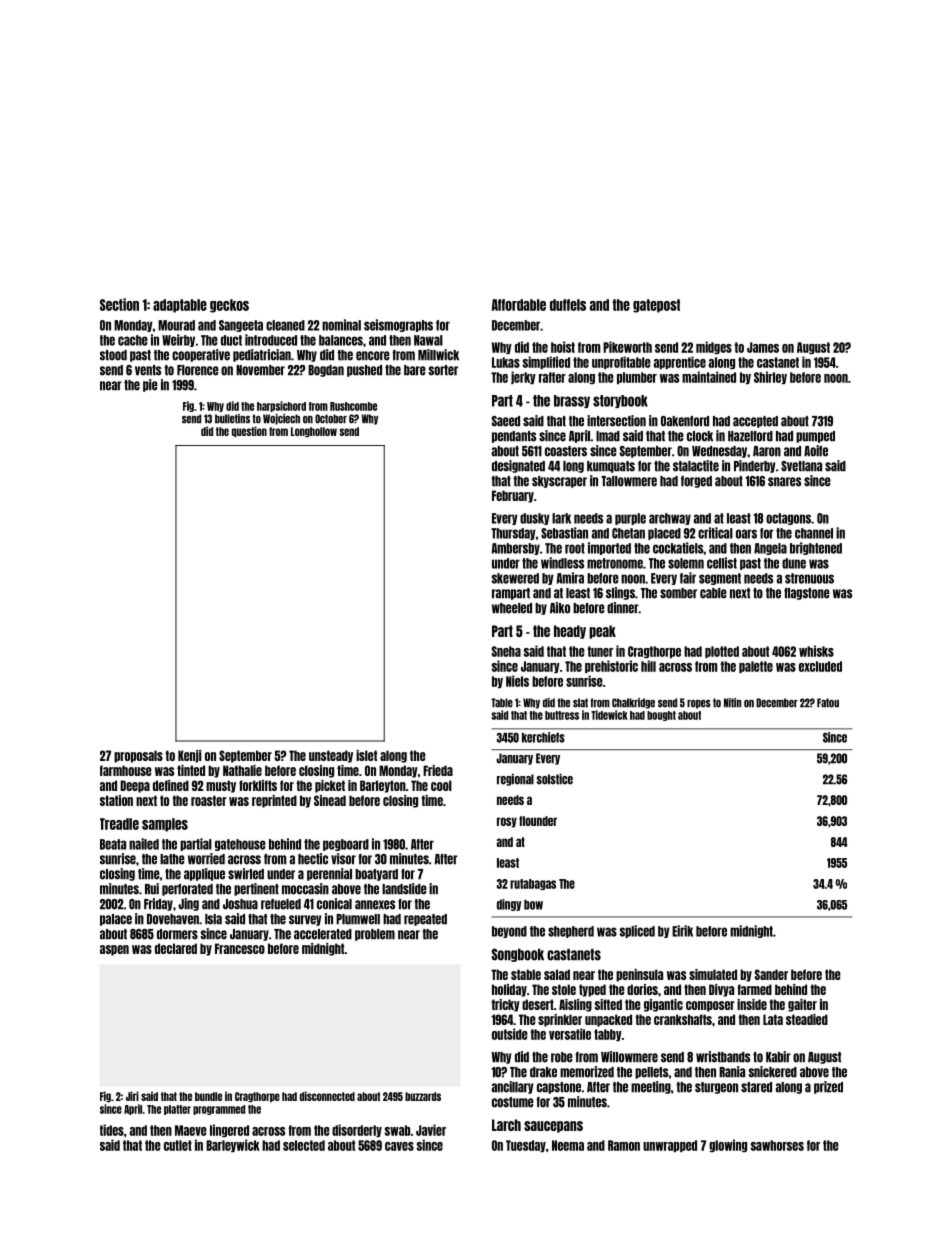  Describe the element at coordinates (331, 419) in the screenshot. I see `October` at that location.
